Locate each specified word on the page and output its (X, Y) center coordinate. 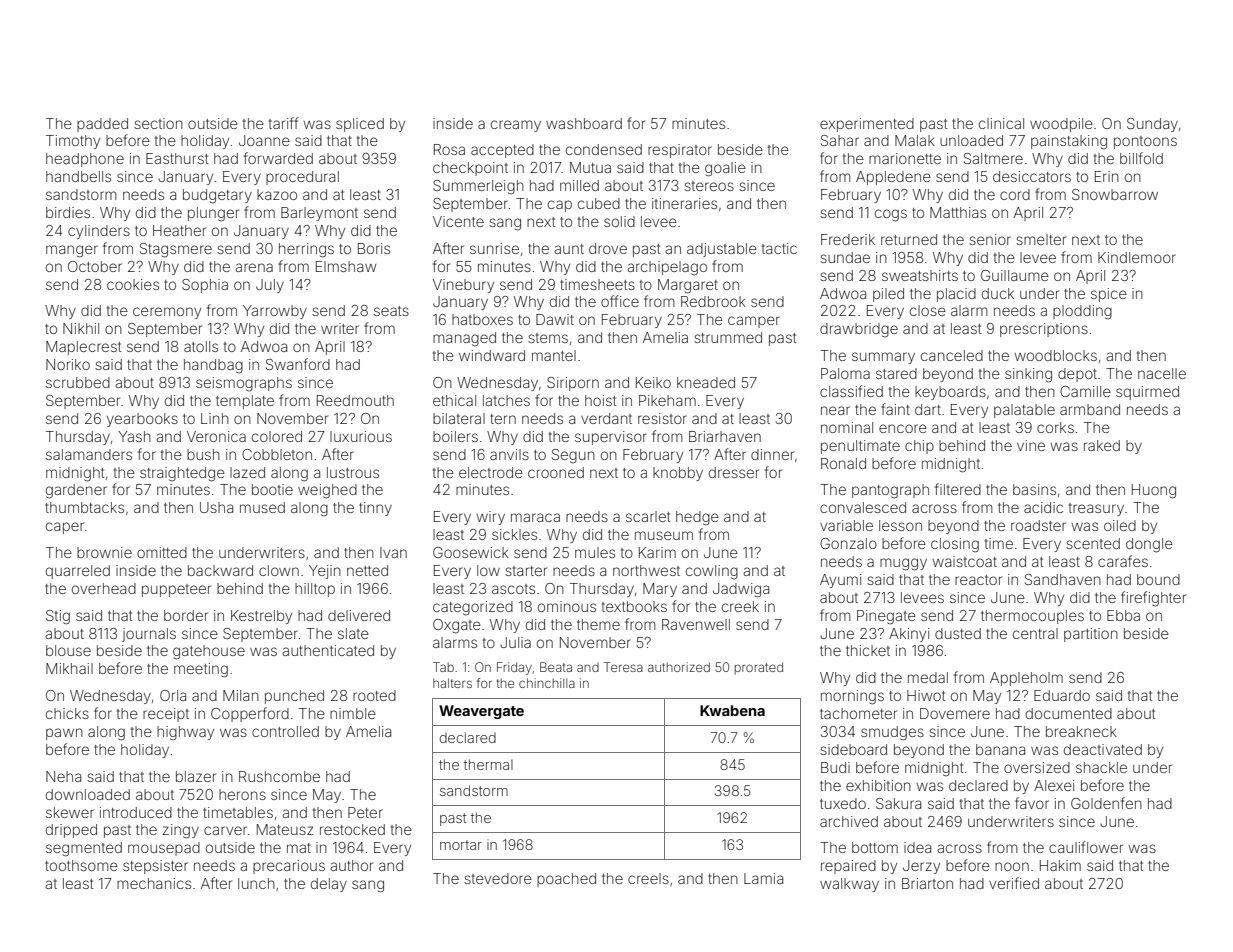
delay (329, 885)
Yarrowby (275, 312)
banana (1000, 749)
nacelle (1162, 373)
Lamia (763, 878)
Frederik (848, 239)
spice (1109, 295)
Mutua (590, 167)
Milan (241, 695)
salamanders (89, 454)
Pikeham (667, 400)
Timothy (73, 142)
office (620, 301)
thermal (488, 764)
